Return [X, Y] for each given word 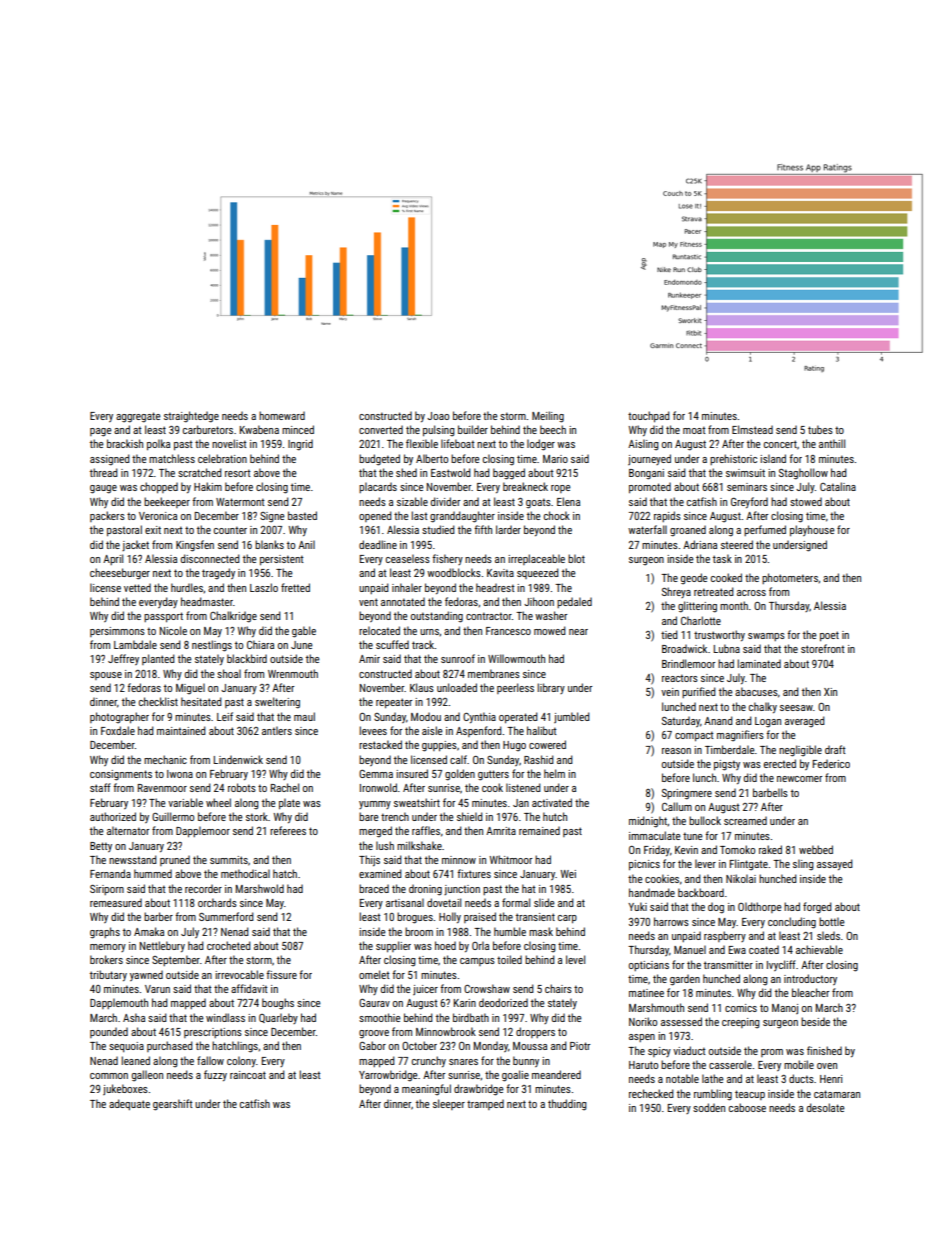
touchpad [649, 416]
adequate [129, 1104]
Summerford [226, 916]
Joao [438, 416]
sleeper [449, 1104]
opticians [649, 966]
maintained [181, 730]
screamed [745, 820]
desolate [826, 1107]
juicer [425, 990]
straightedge [191, 417]
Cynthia [479, 717]
